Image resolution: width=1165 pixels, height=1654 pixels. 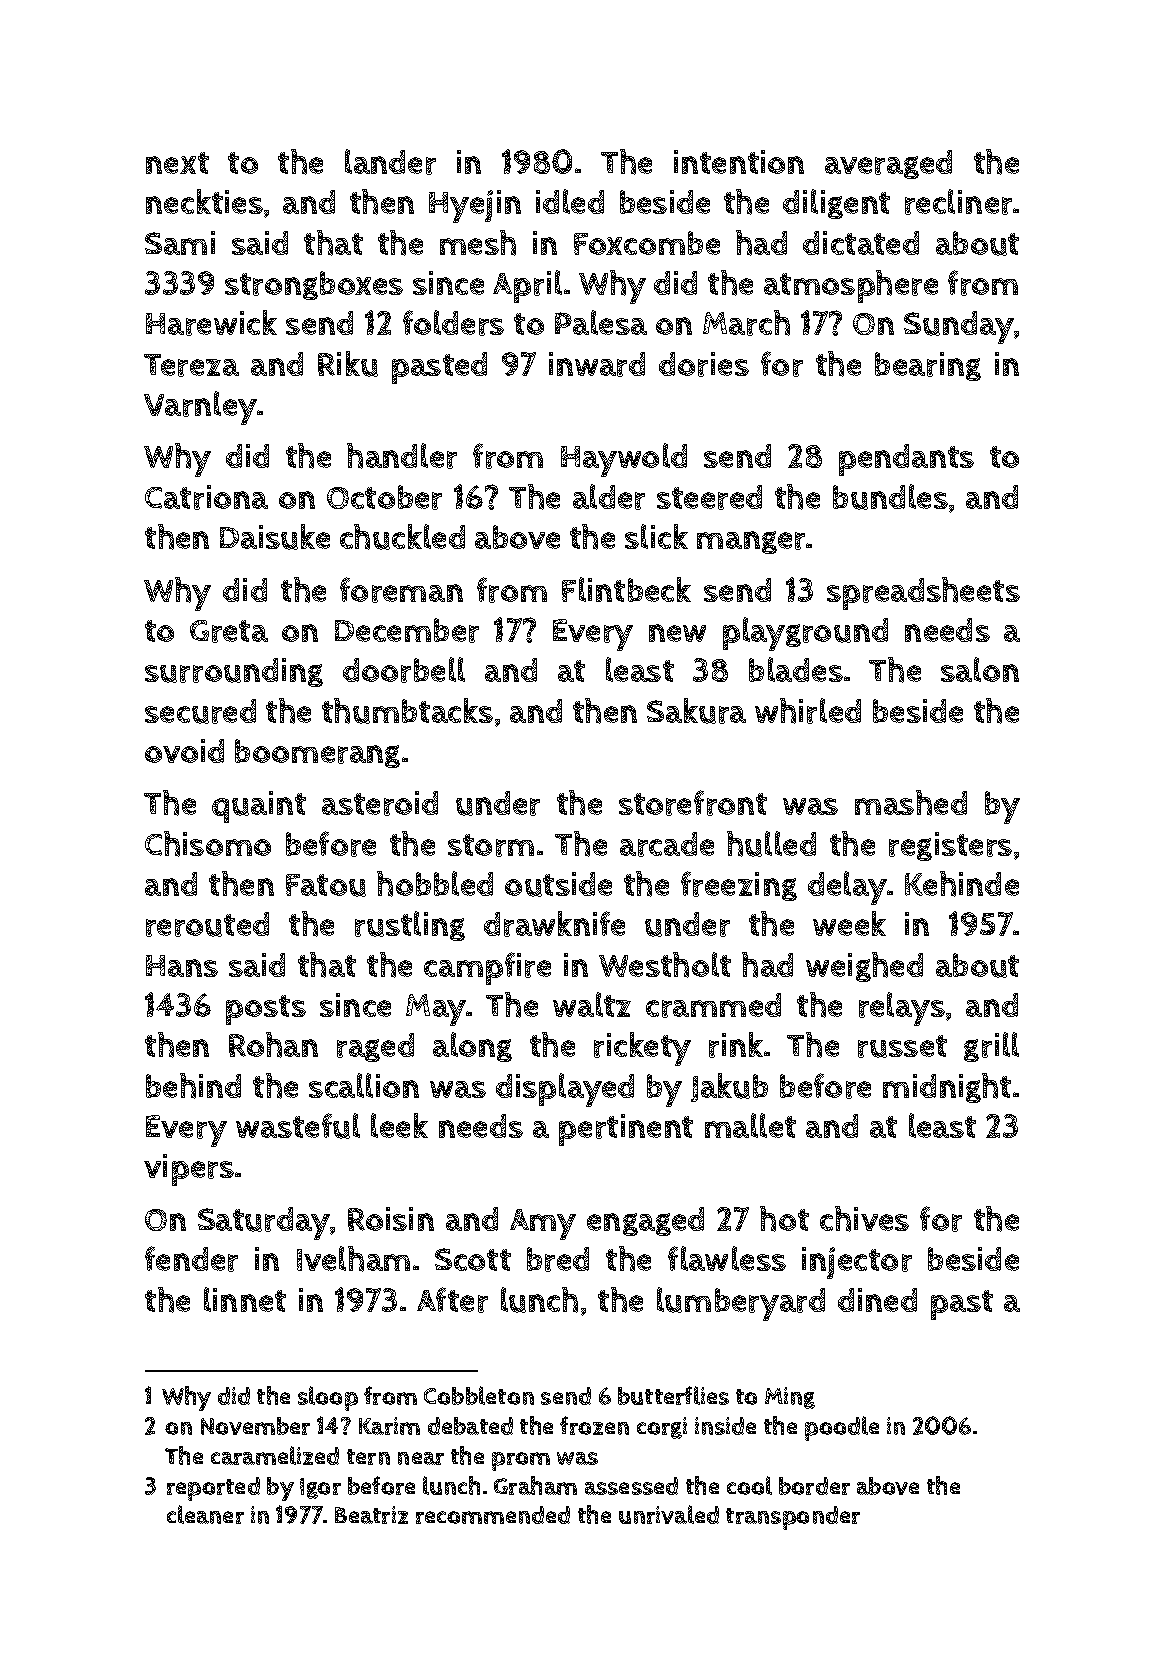 What do you see at coordinates (205, 1514) in the screenshot?
I see `cleaner` at bounding box center [205, 1514].
